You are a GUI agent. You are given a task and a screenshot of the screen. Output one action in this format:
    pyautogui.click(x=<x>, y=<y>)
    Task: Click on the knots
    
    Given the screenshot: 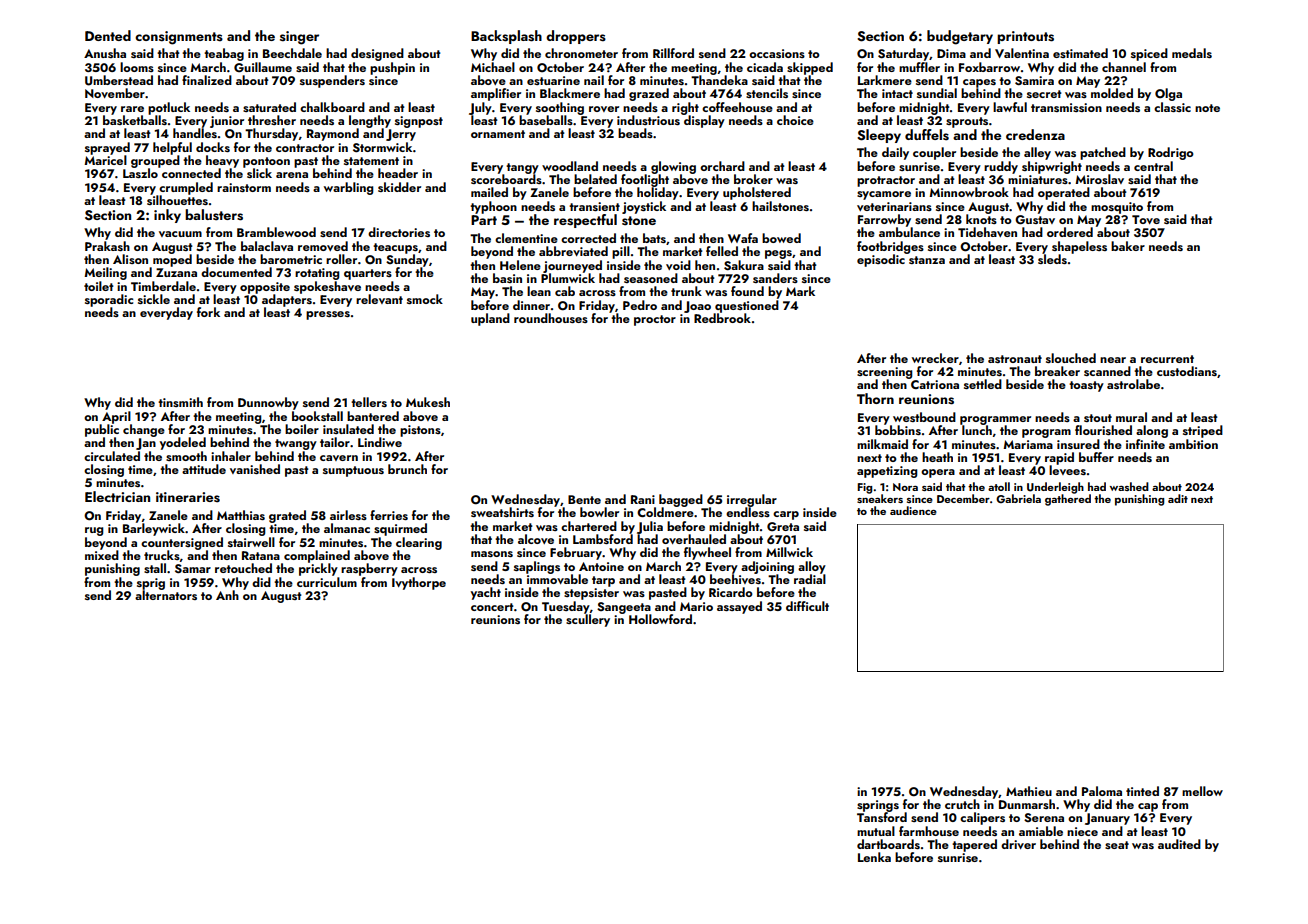 What is the action you would take?
    pyautogui.click(x=981, y=219)
